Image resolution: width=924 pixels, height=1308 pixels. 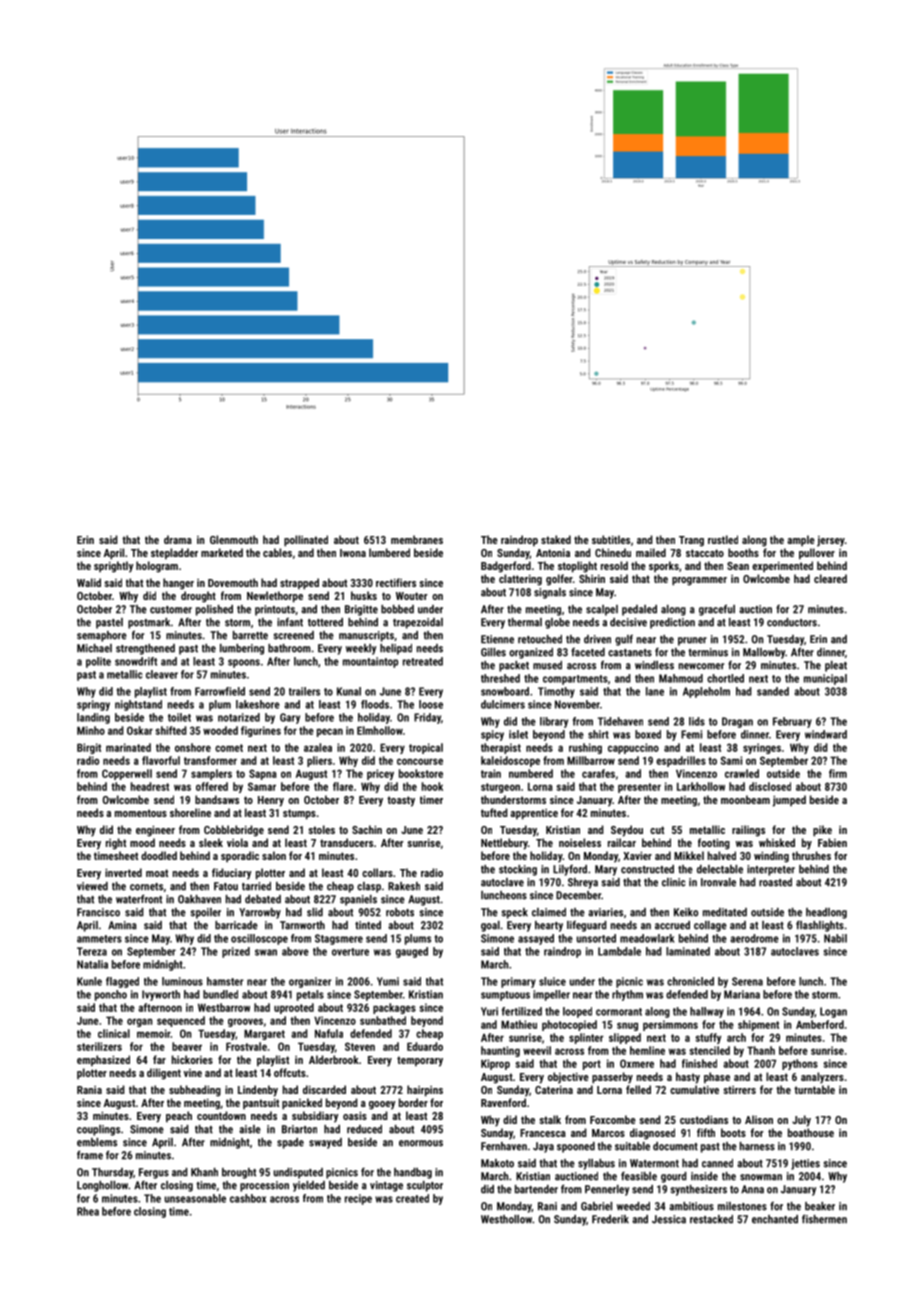 What do you see at coordinates (550, 1119) in the page?
I see `stalk` at bounding box center [550, 1119].
